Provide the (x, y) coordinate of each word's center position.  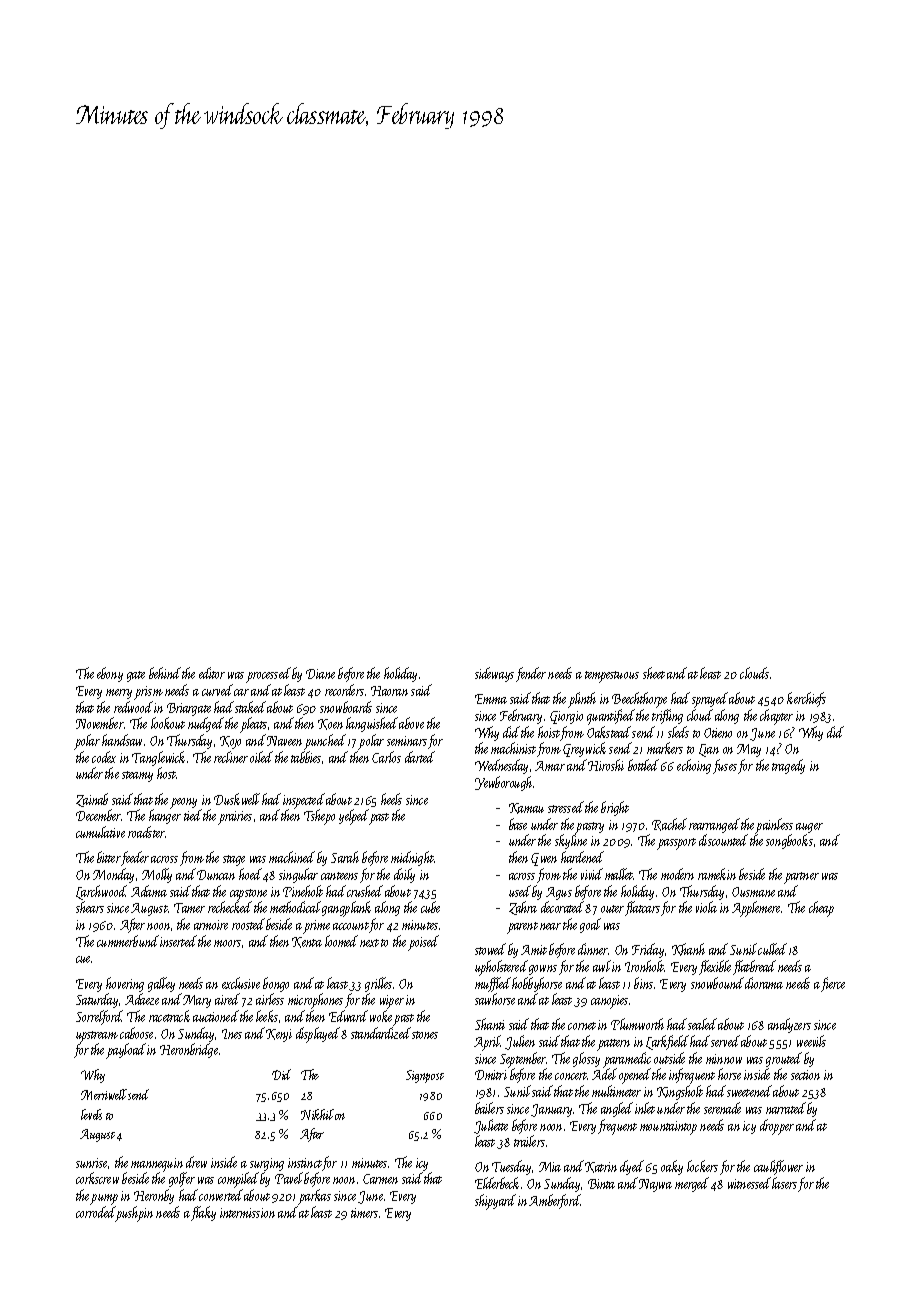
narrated (786, 1108)
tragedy (788, 766)
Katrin (601, 1167)
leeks (267, 1016)
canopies (609, 1002)
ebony (110, 674)
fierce (833, 984)
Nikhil (317, 1114)
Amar (550, 766)
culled (772, 949)
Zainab (92, 800)
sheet (654, 673)
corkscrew (97, 1178)
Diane (320, 674)
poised (423, 943)
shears (90, 907)
